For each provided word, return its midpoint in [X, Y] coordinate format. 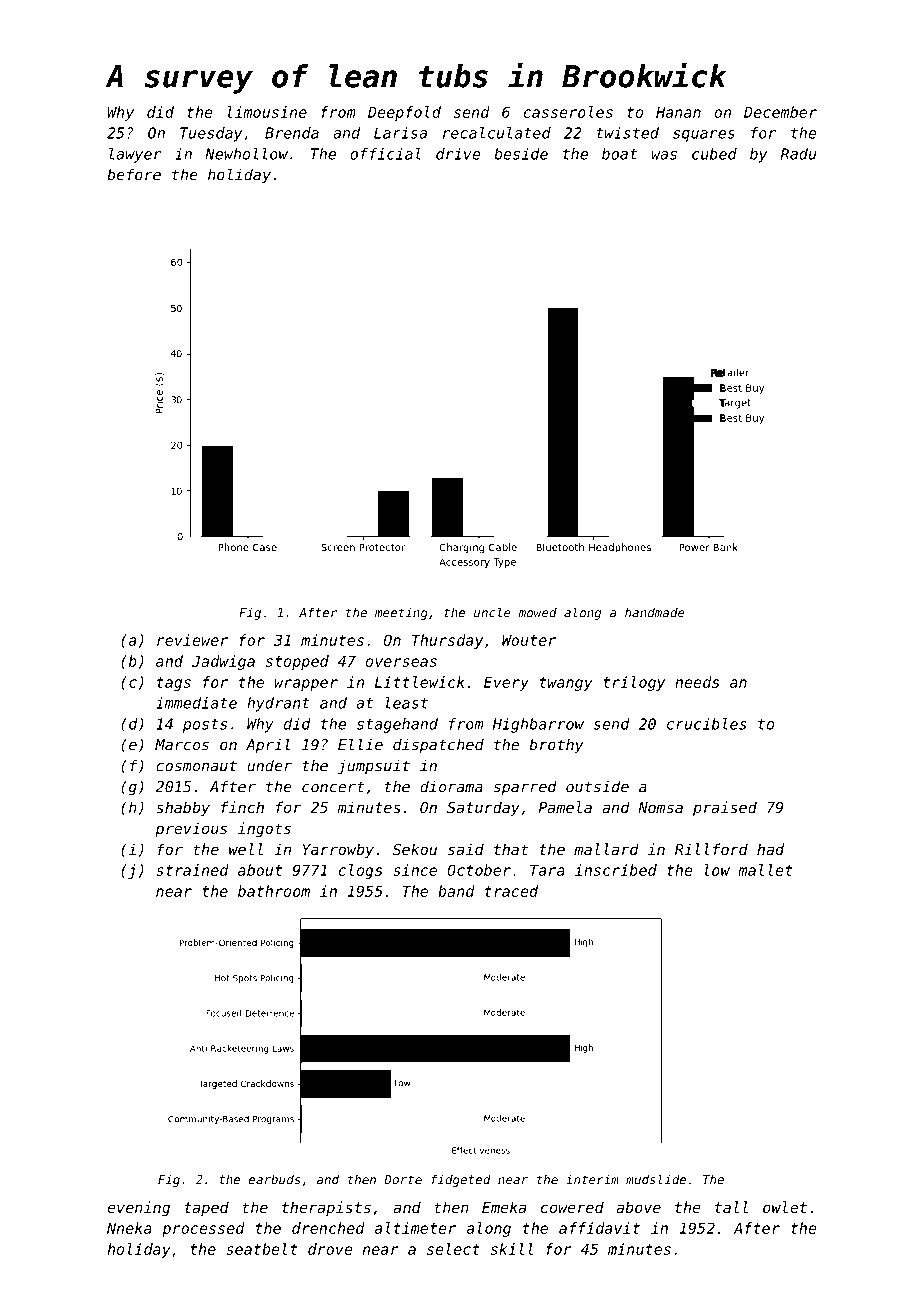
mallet [765, 870]
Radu [798, 154]
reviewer [192, 640]
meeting [401, 614]
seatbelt [262, 1249]
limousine [267, 112]
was [664, 155]
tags [174, 684]
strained [192, 870]
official [385, 154]
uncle [492, 612]
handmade [654, 612]
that [511, 849]
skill [512, 1249]
